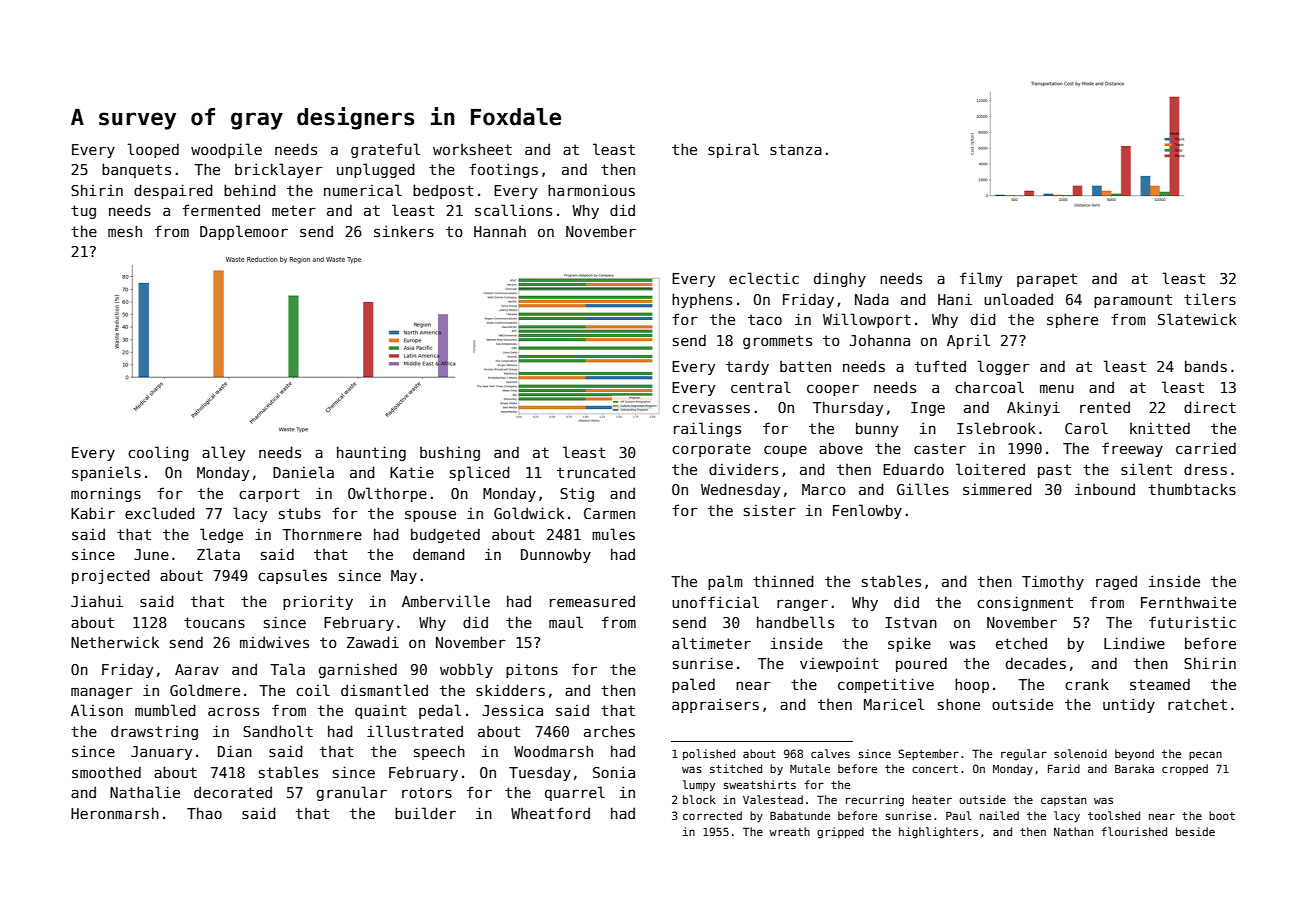 Image resolution: width=1308 pixels, height=924 pixels. Describe the element at coordinates (872, 299) in the document. I see `Nada` at that location.
